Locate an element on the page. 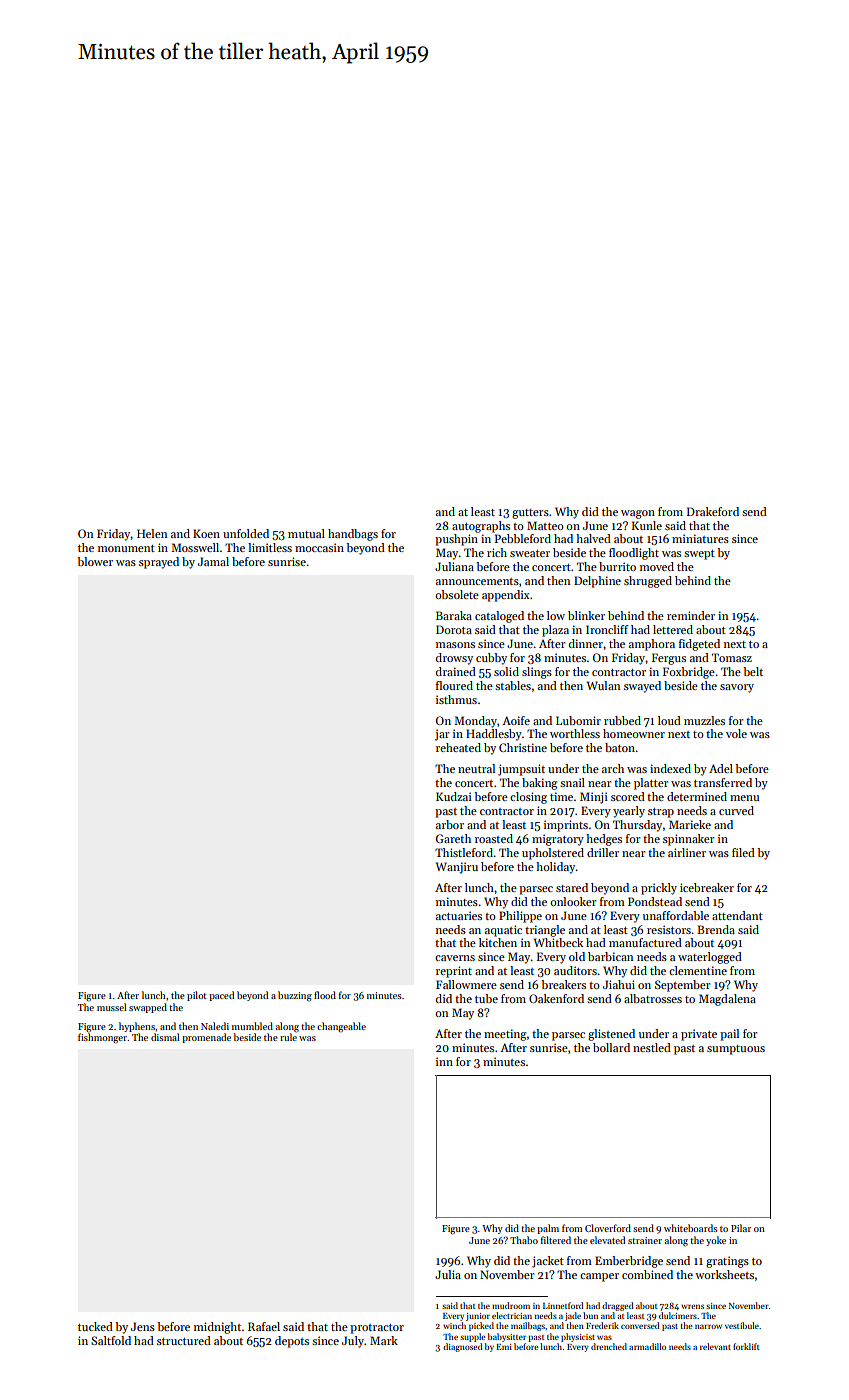  camper is located at coordinates (599, 1277).
